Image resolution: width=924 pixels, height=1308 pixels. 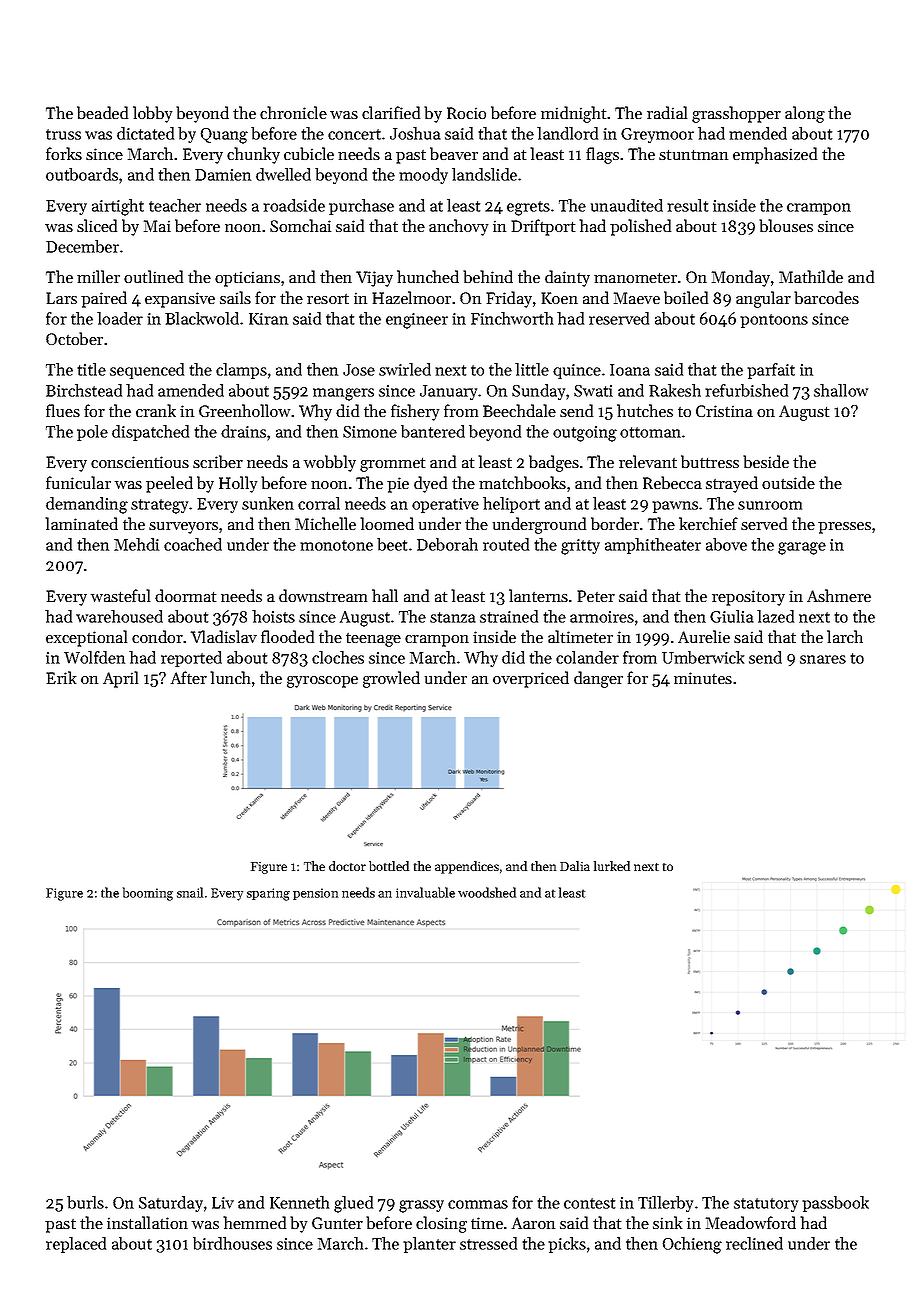 I want to click on booming, so click(x=148, y=894).
